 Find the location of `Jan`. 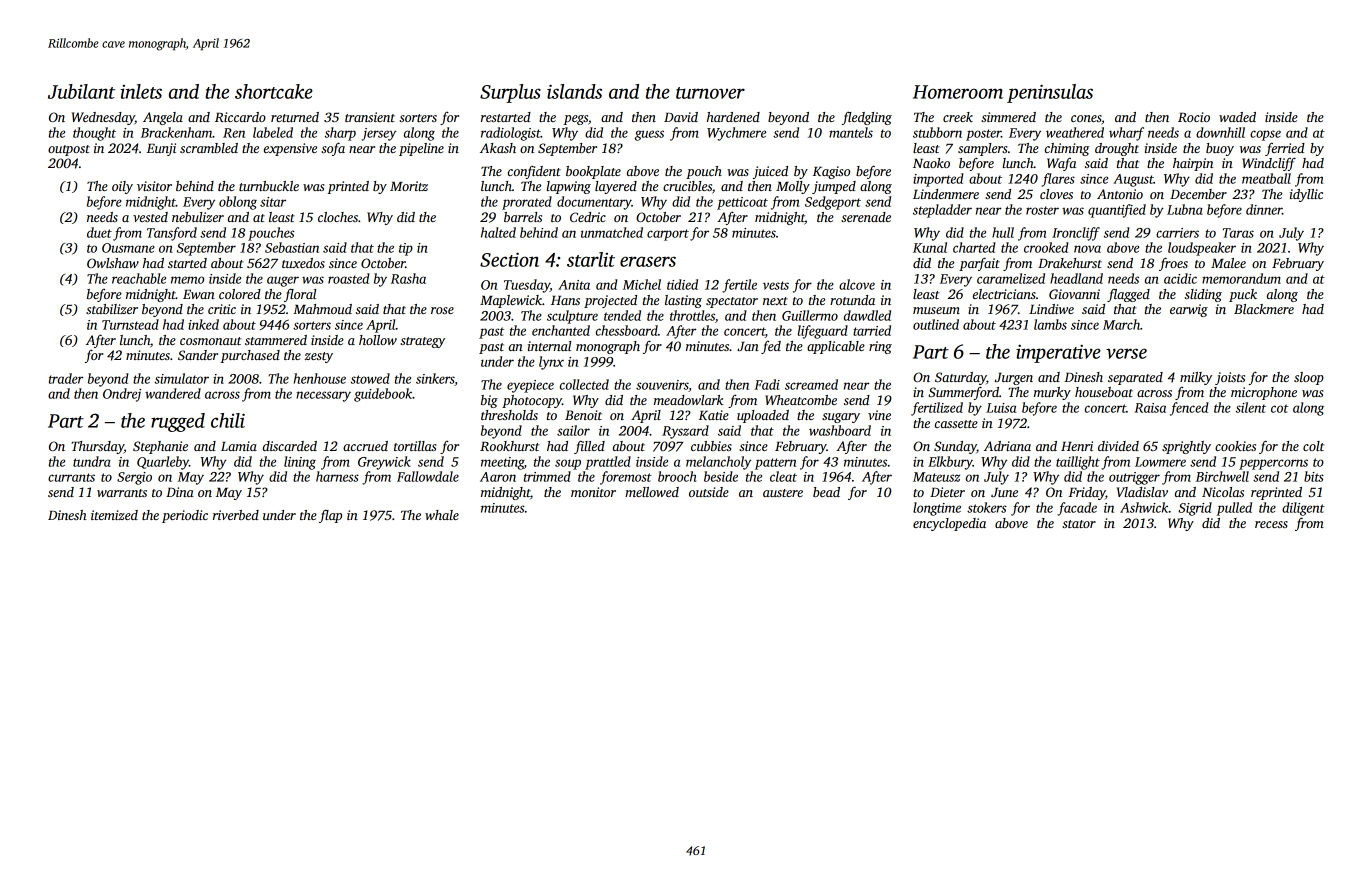

Jan is located at coordinates (748, 346).
